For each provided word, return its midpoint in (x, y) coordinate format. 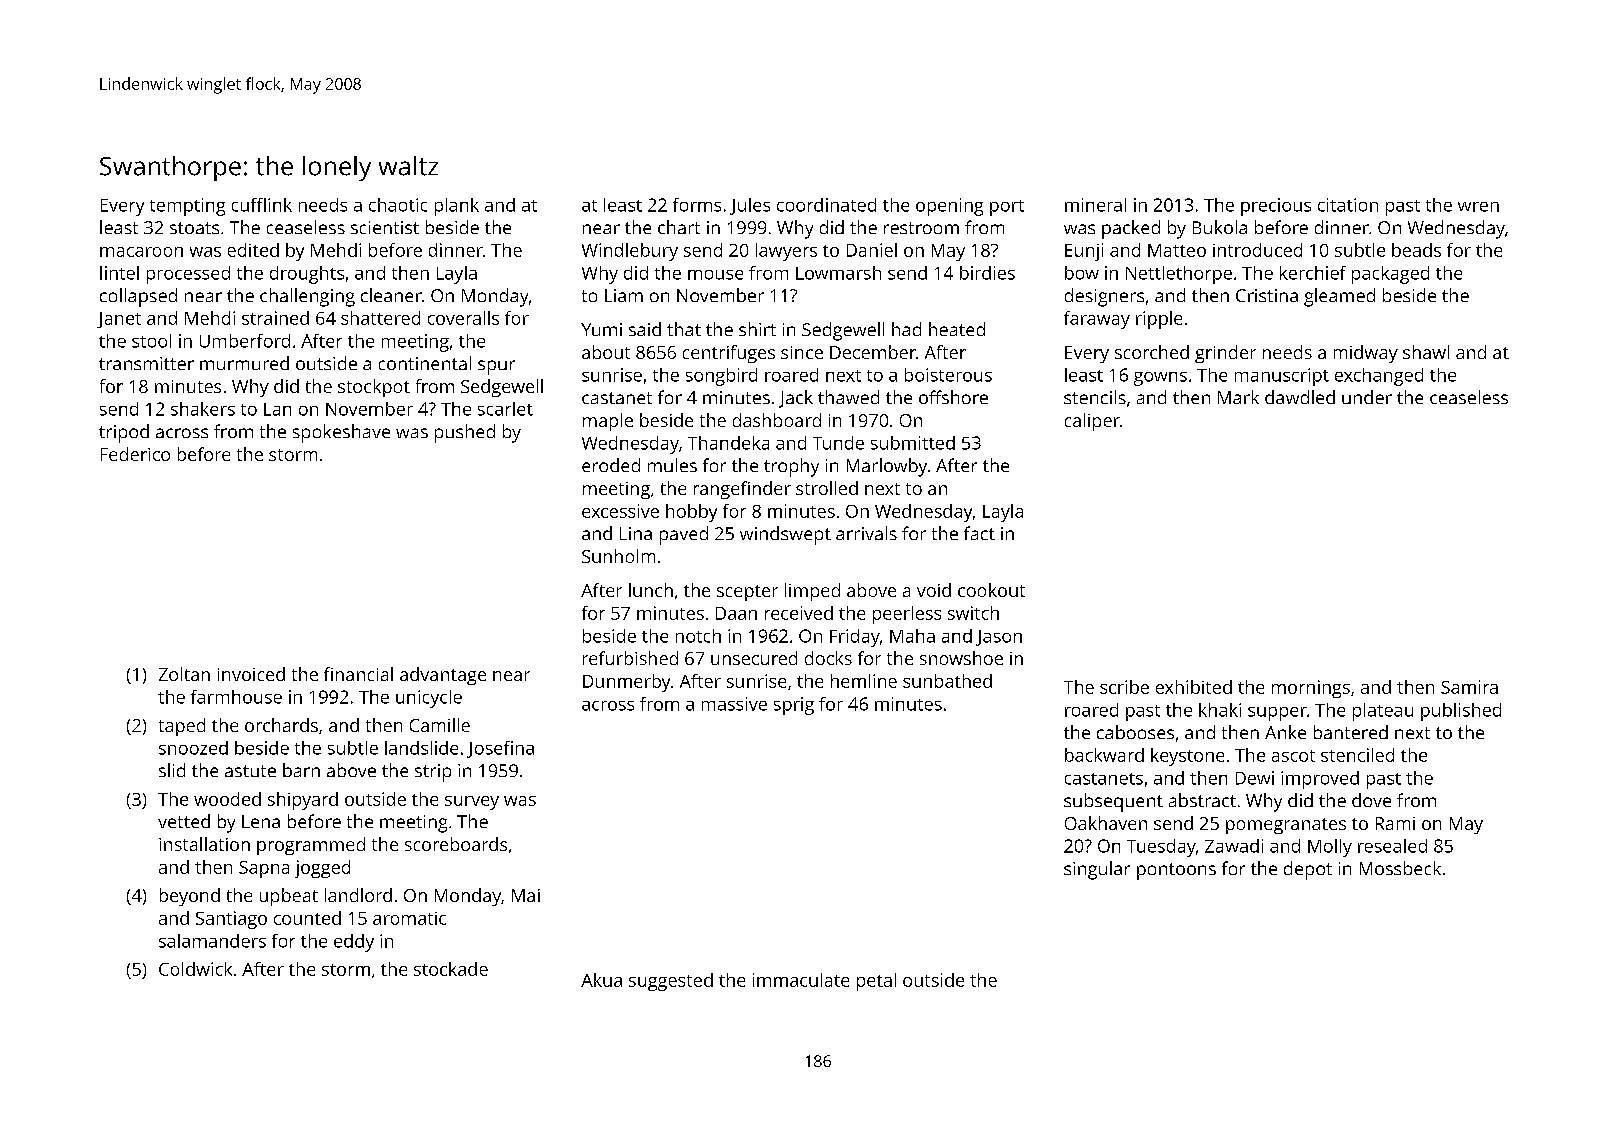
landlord (358, 895)
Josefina (500, 749)
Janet (119, 320)
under (1367, 397)
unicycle (429, 699)
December (873, 352)
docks (828, 658)
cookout (991, 590)
